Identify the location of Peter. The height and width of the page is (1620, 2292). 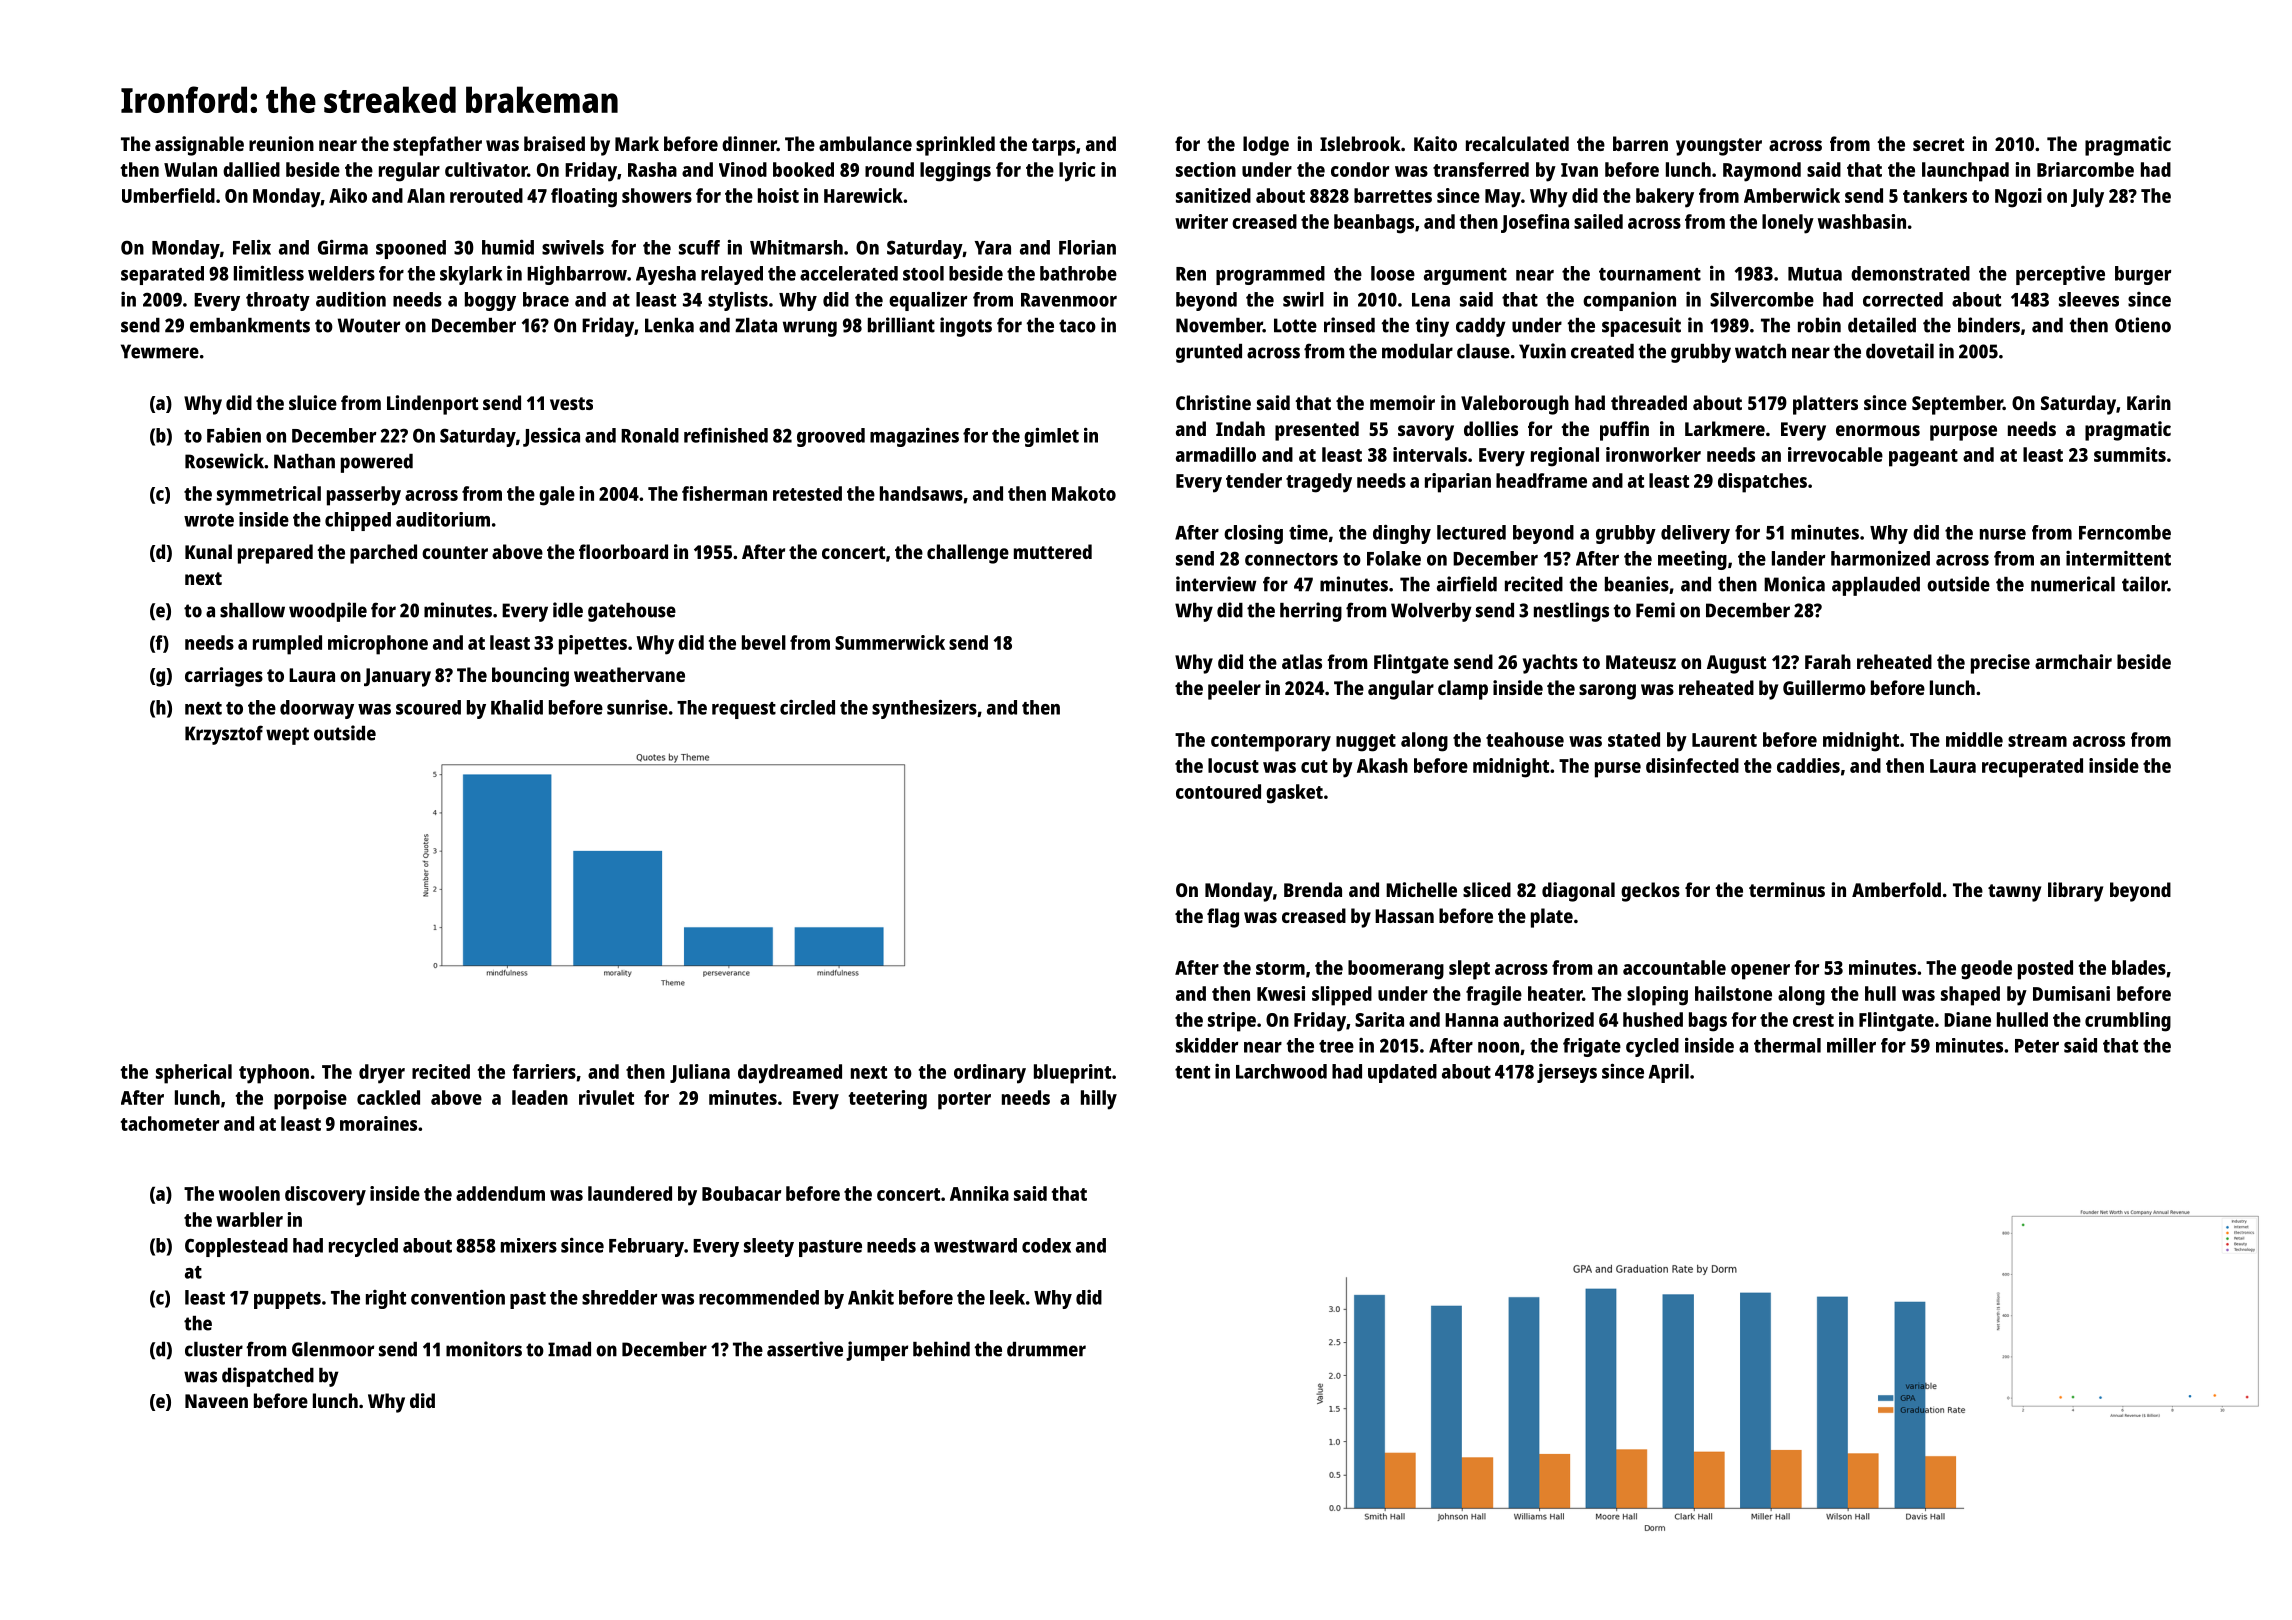
(2037, 1046).
